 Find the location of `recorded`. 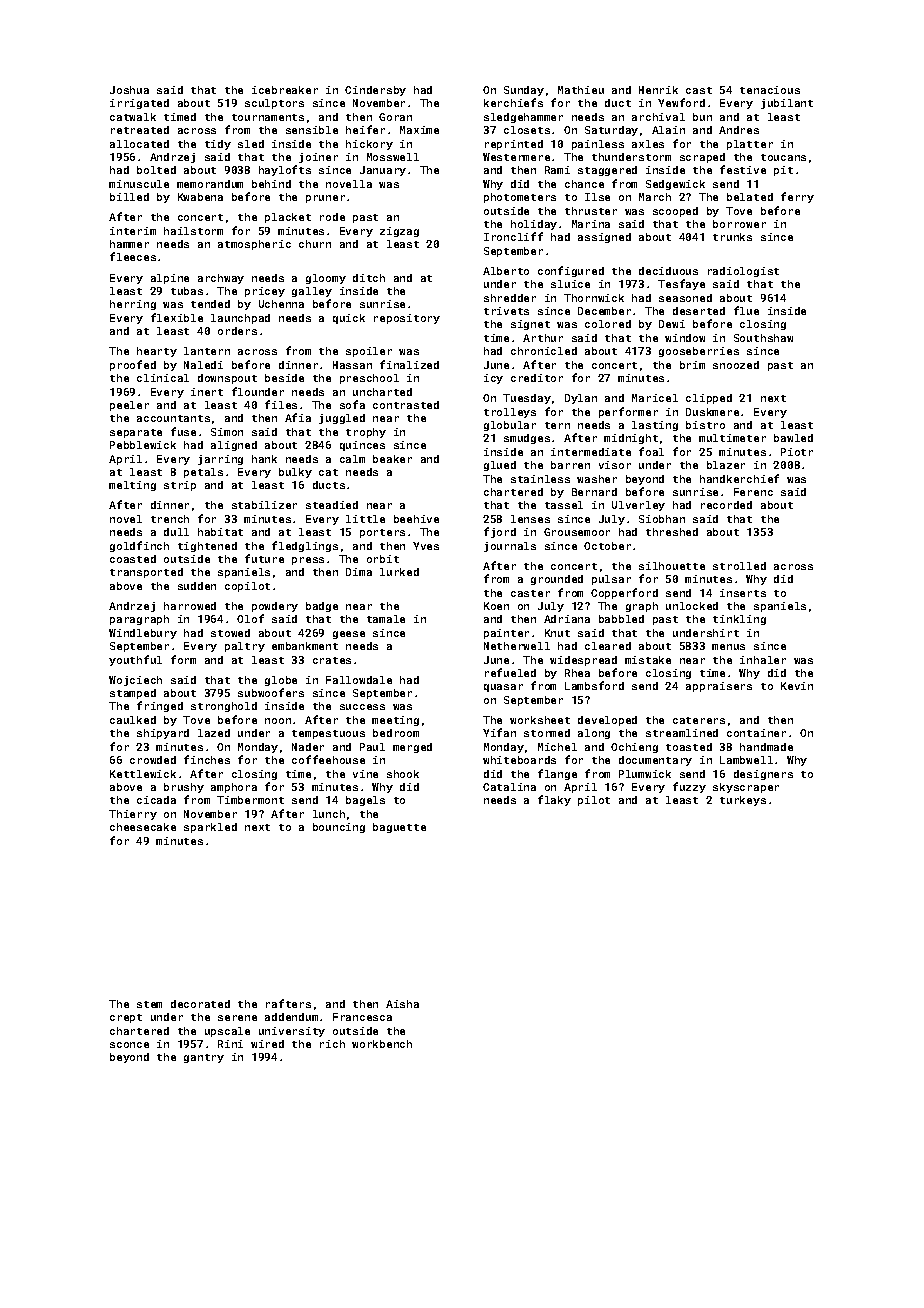

recorded is located at coordinates (726, 505).
